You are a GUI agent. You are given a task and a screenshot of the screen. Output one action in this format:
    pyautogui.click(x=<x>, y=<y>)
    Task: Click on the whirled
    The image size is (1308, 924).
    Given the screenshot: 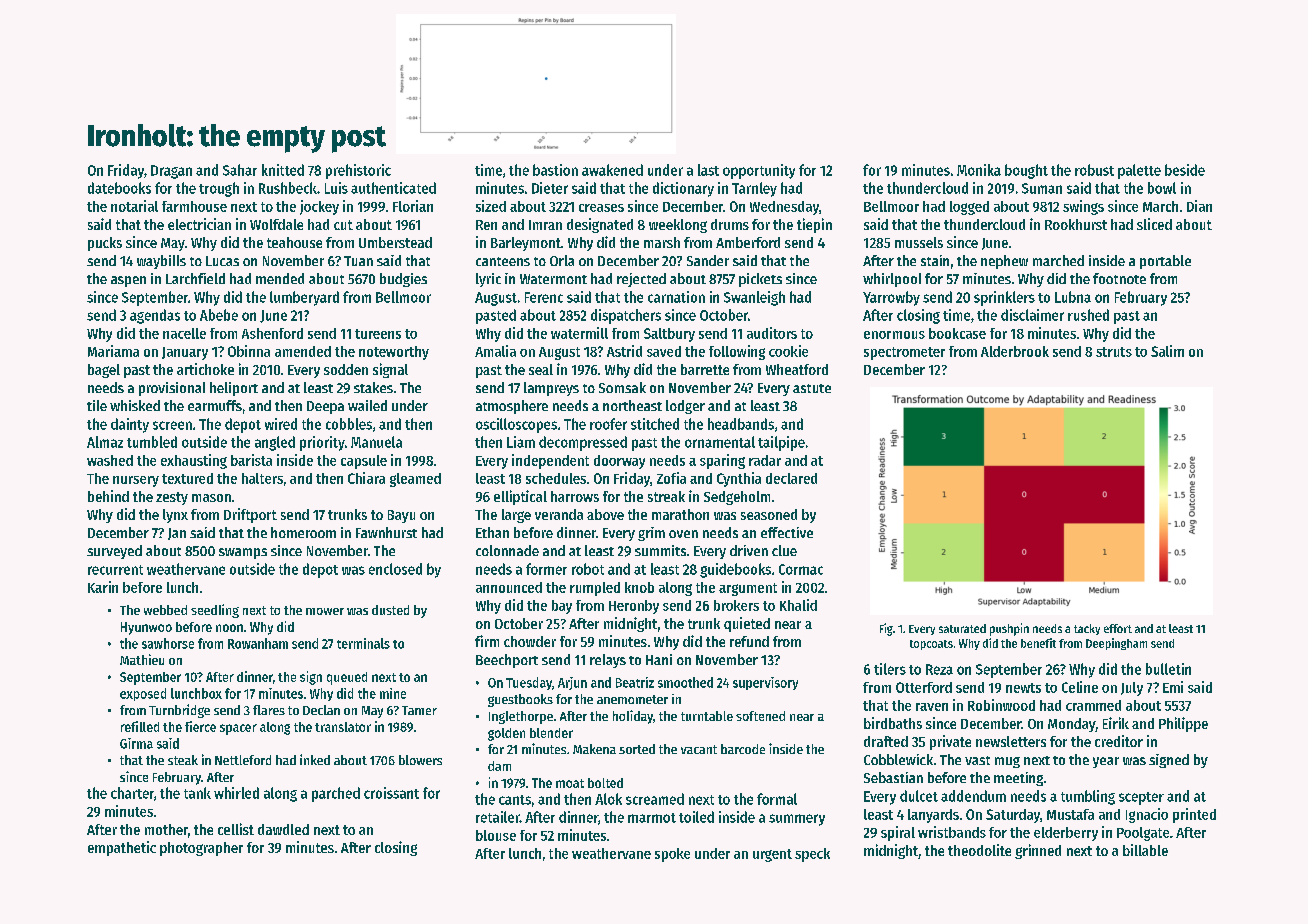 What is the action you would take?
    pyautogui.click(x=236, y=793)
